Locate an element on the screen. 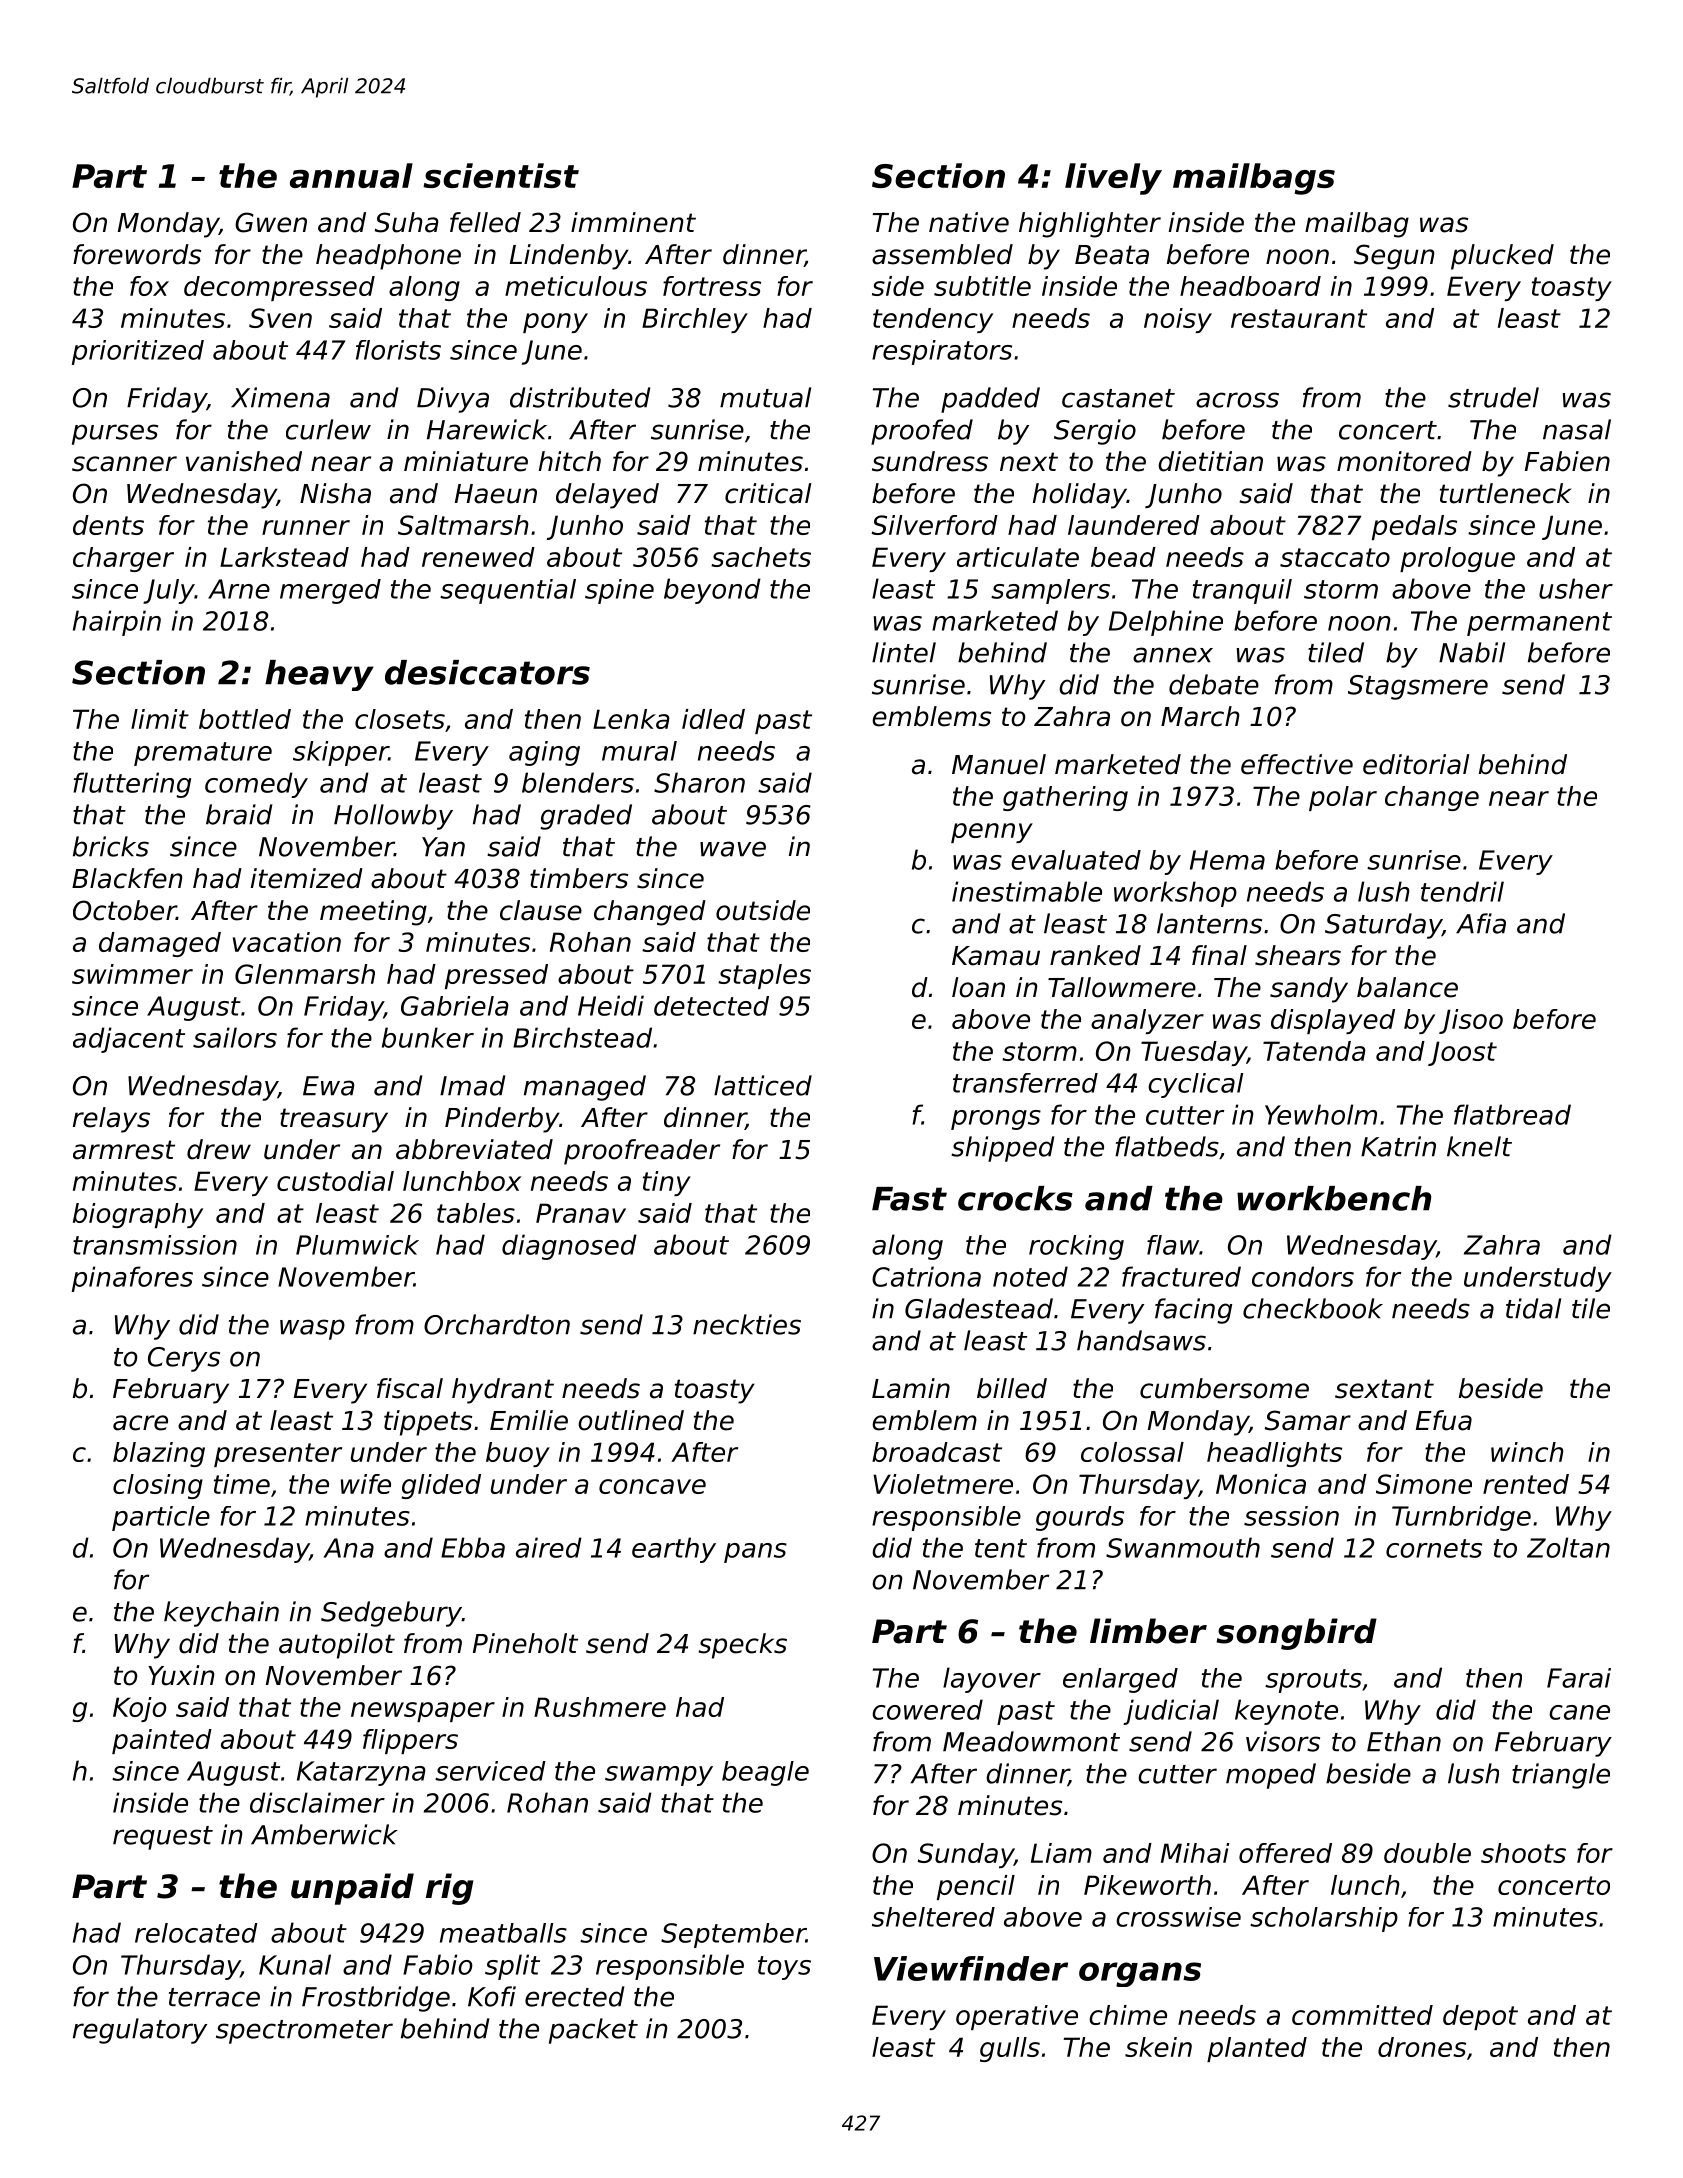 The width and height of the screenshot is (1683, 2178). scientist is located at coordinates (501, 175).
